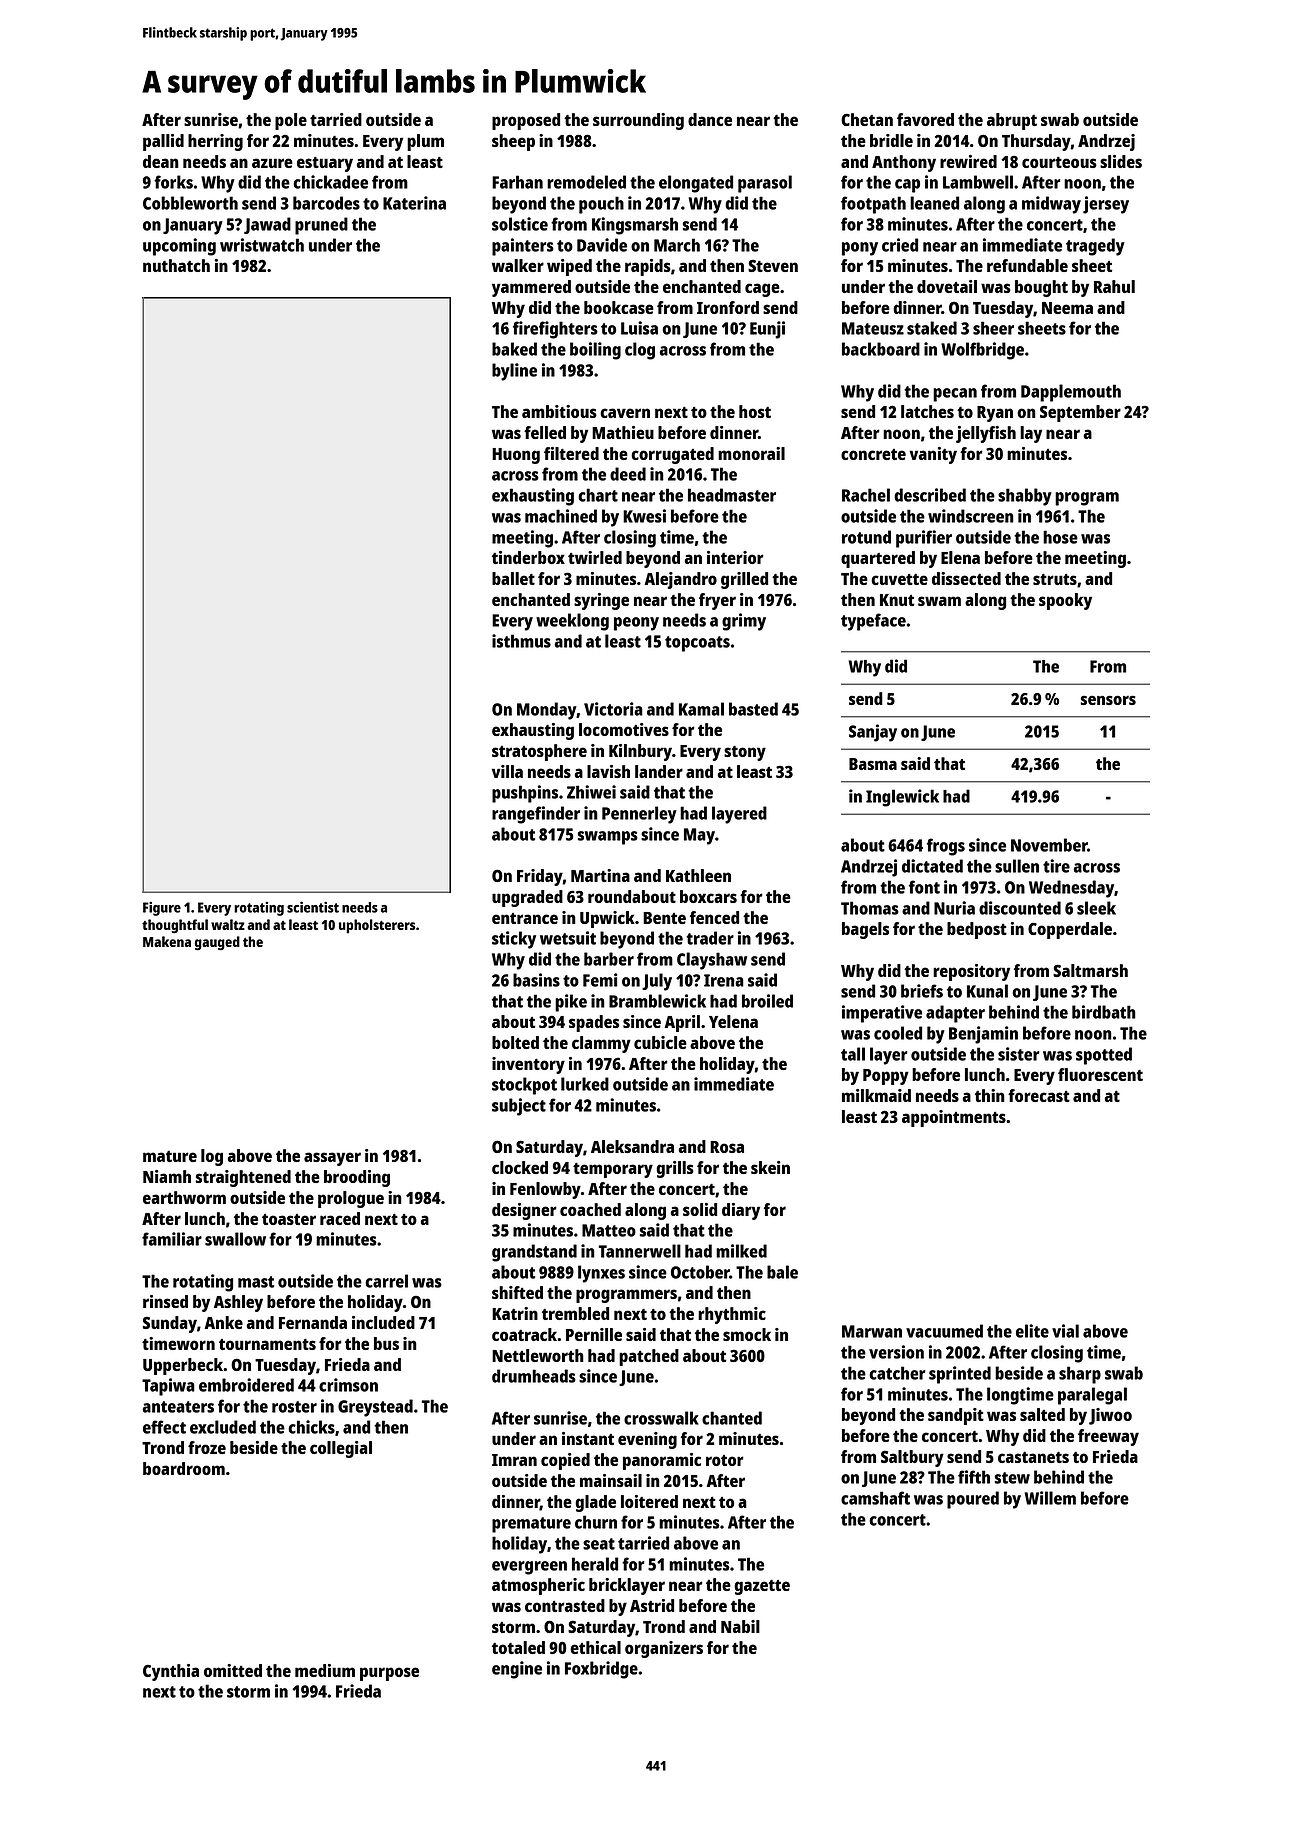 The image size is (1292, 1827). What do you see at coordinates (173, 182) in the screenshot?
I see `forks` at bounding box center [173, 182].
